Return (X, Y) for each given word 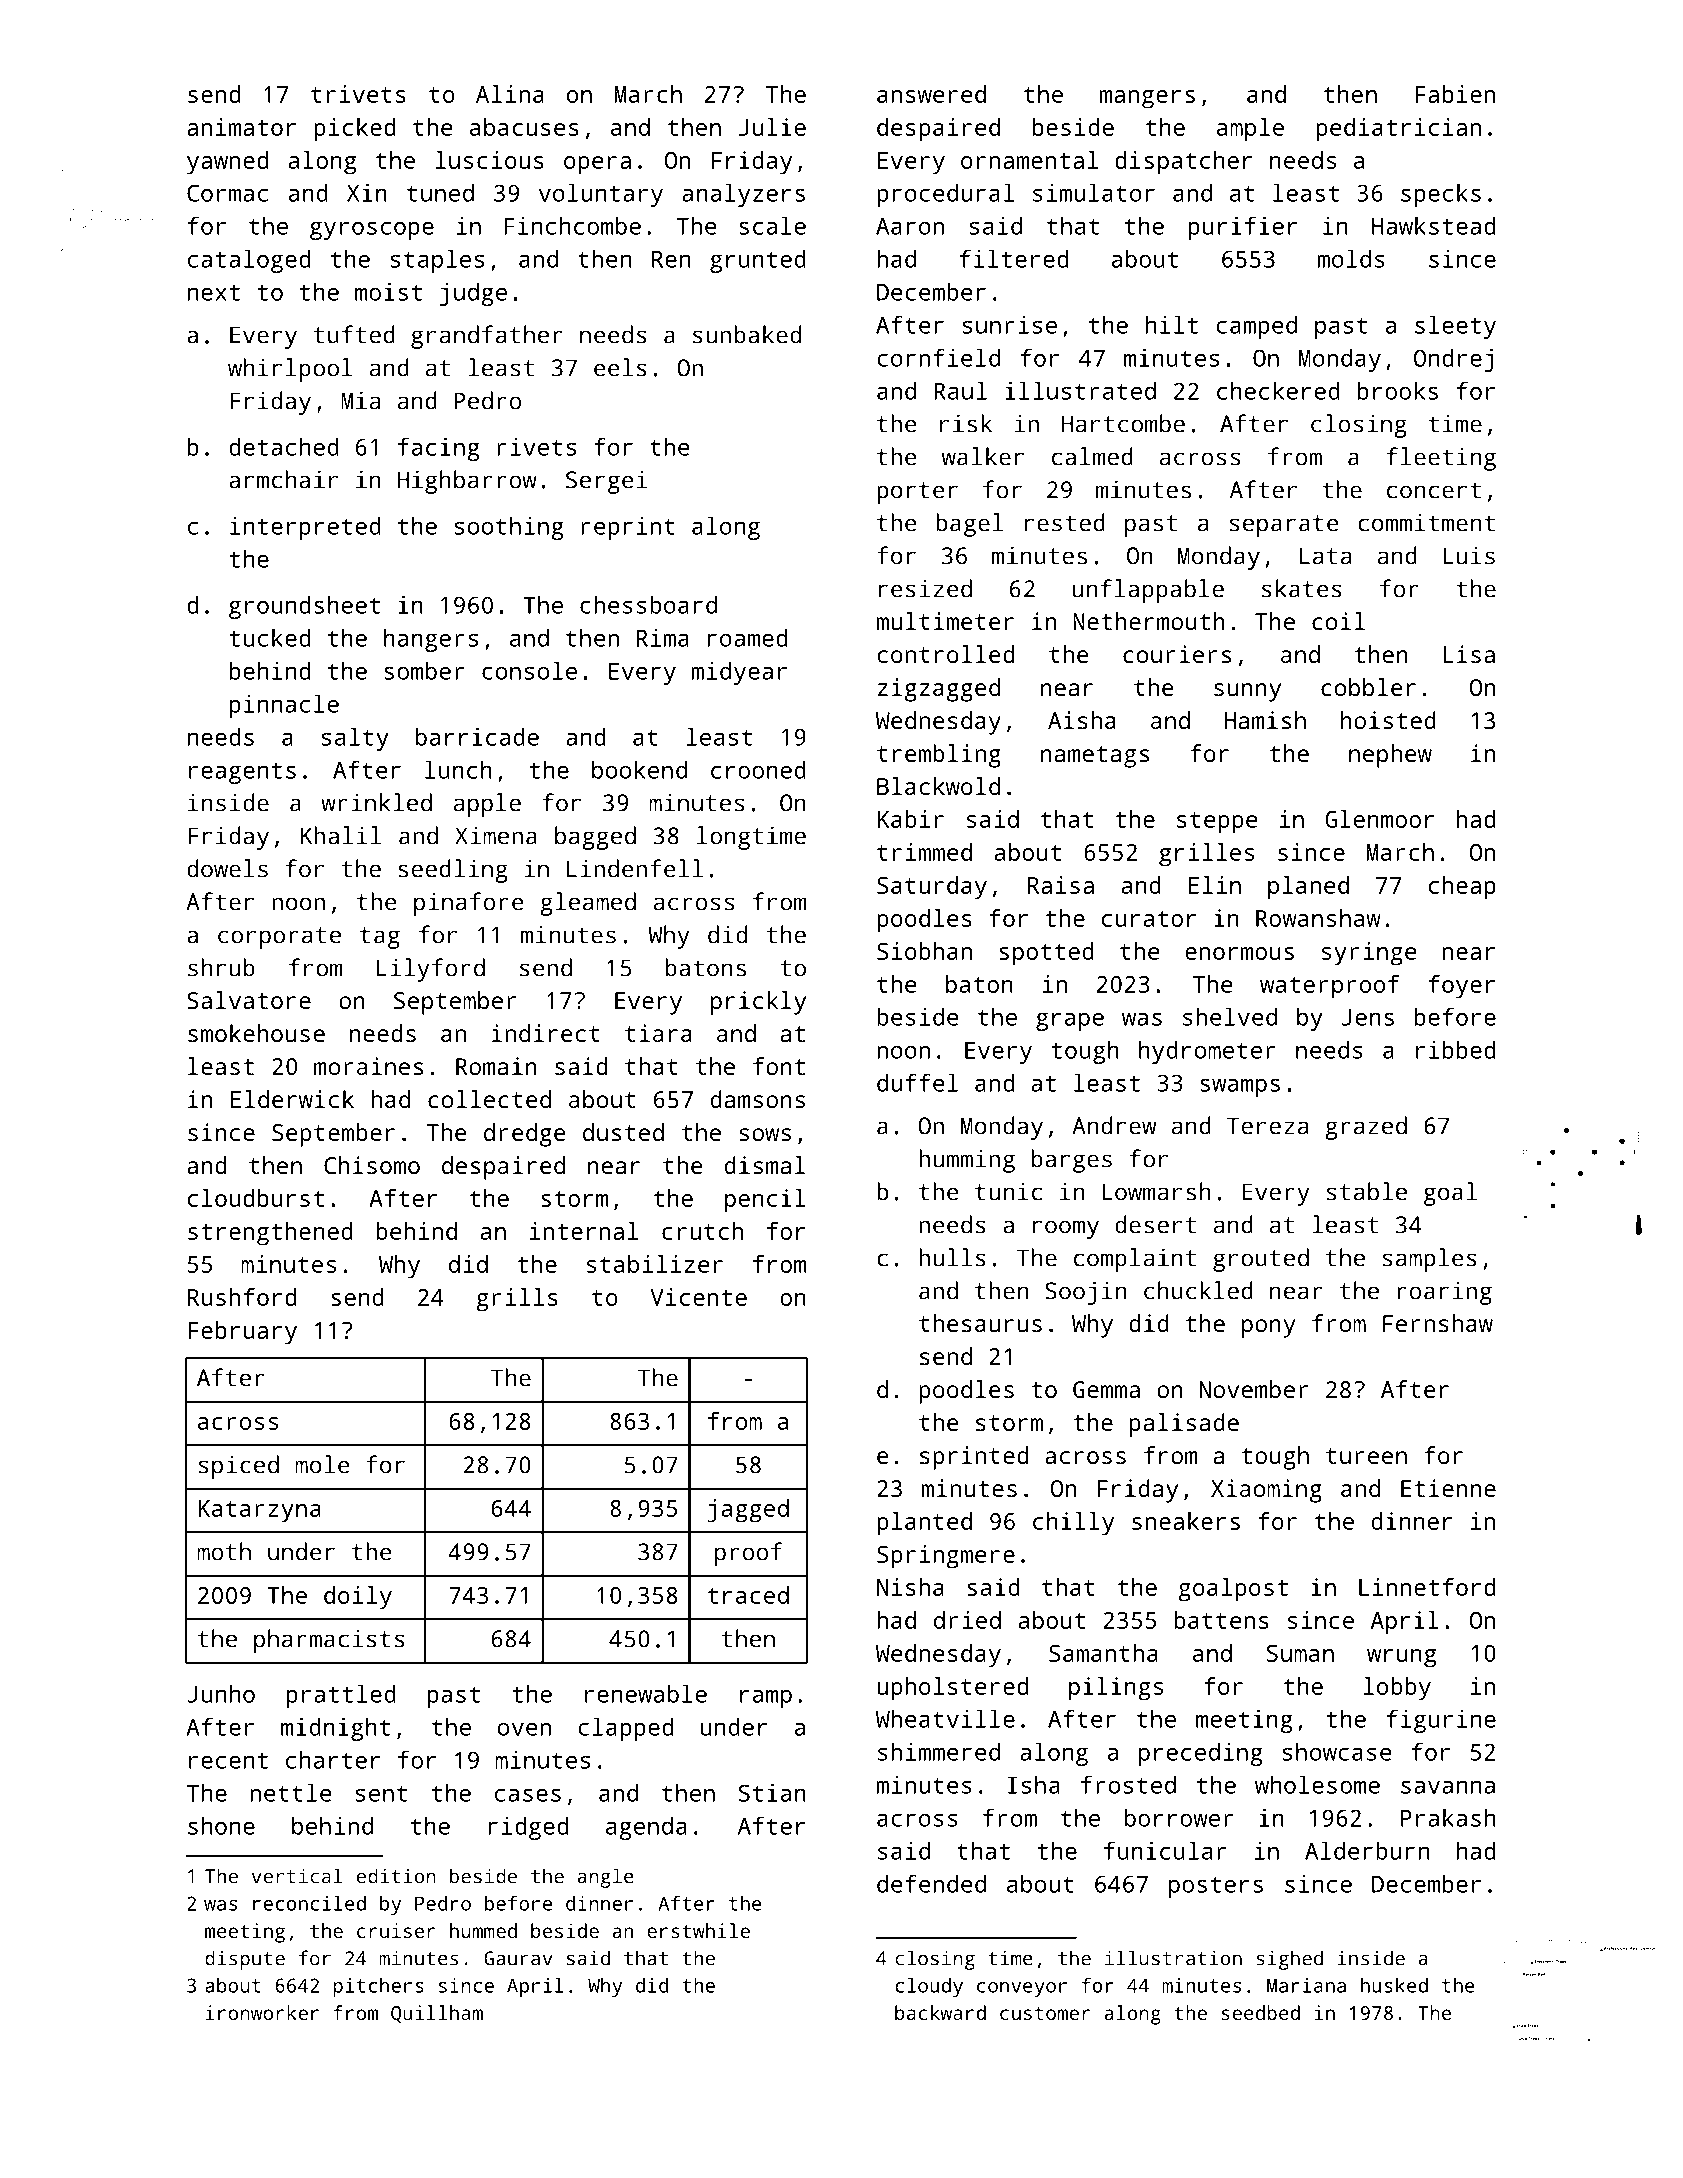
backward (940, 2012)
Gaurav (518, 1958)
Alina (510, 94)
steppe (1217, 823)
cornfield (938, 357)
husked (1394, 1985)
